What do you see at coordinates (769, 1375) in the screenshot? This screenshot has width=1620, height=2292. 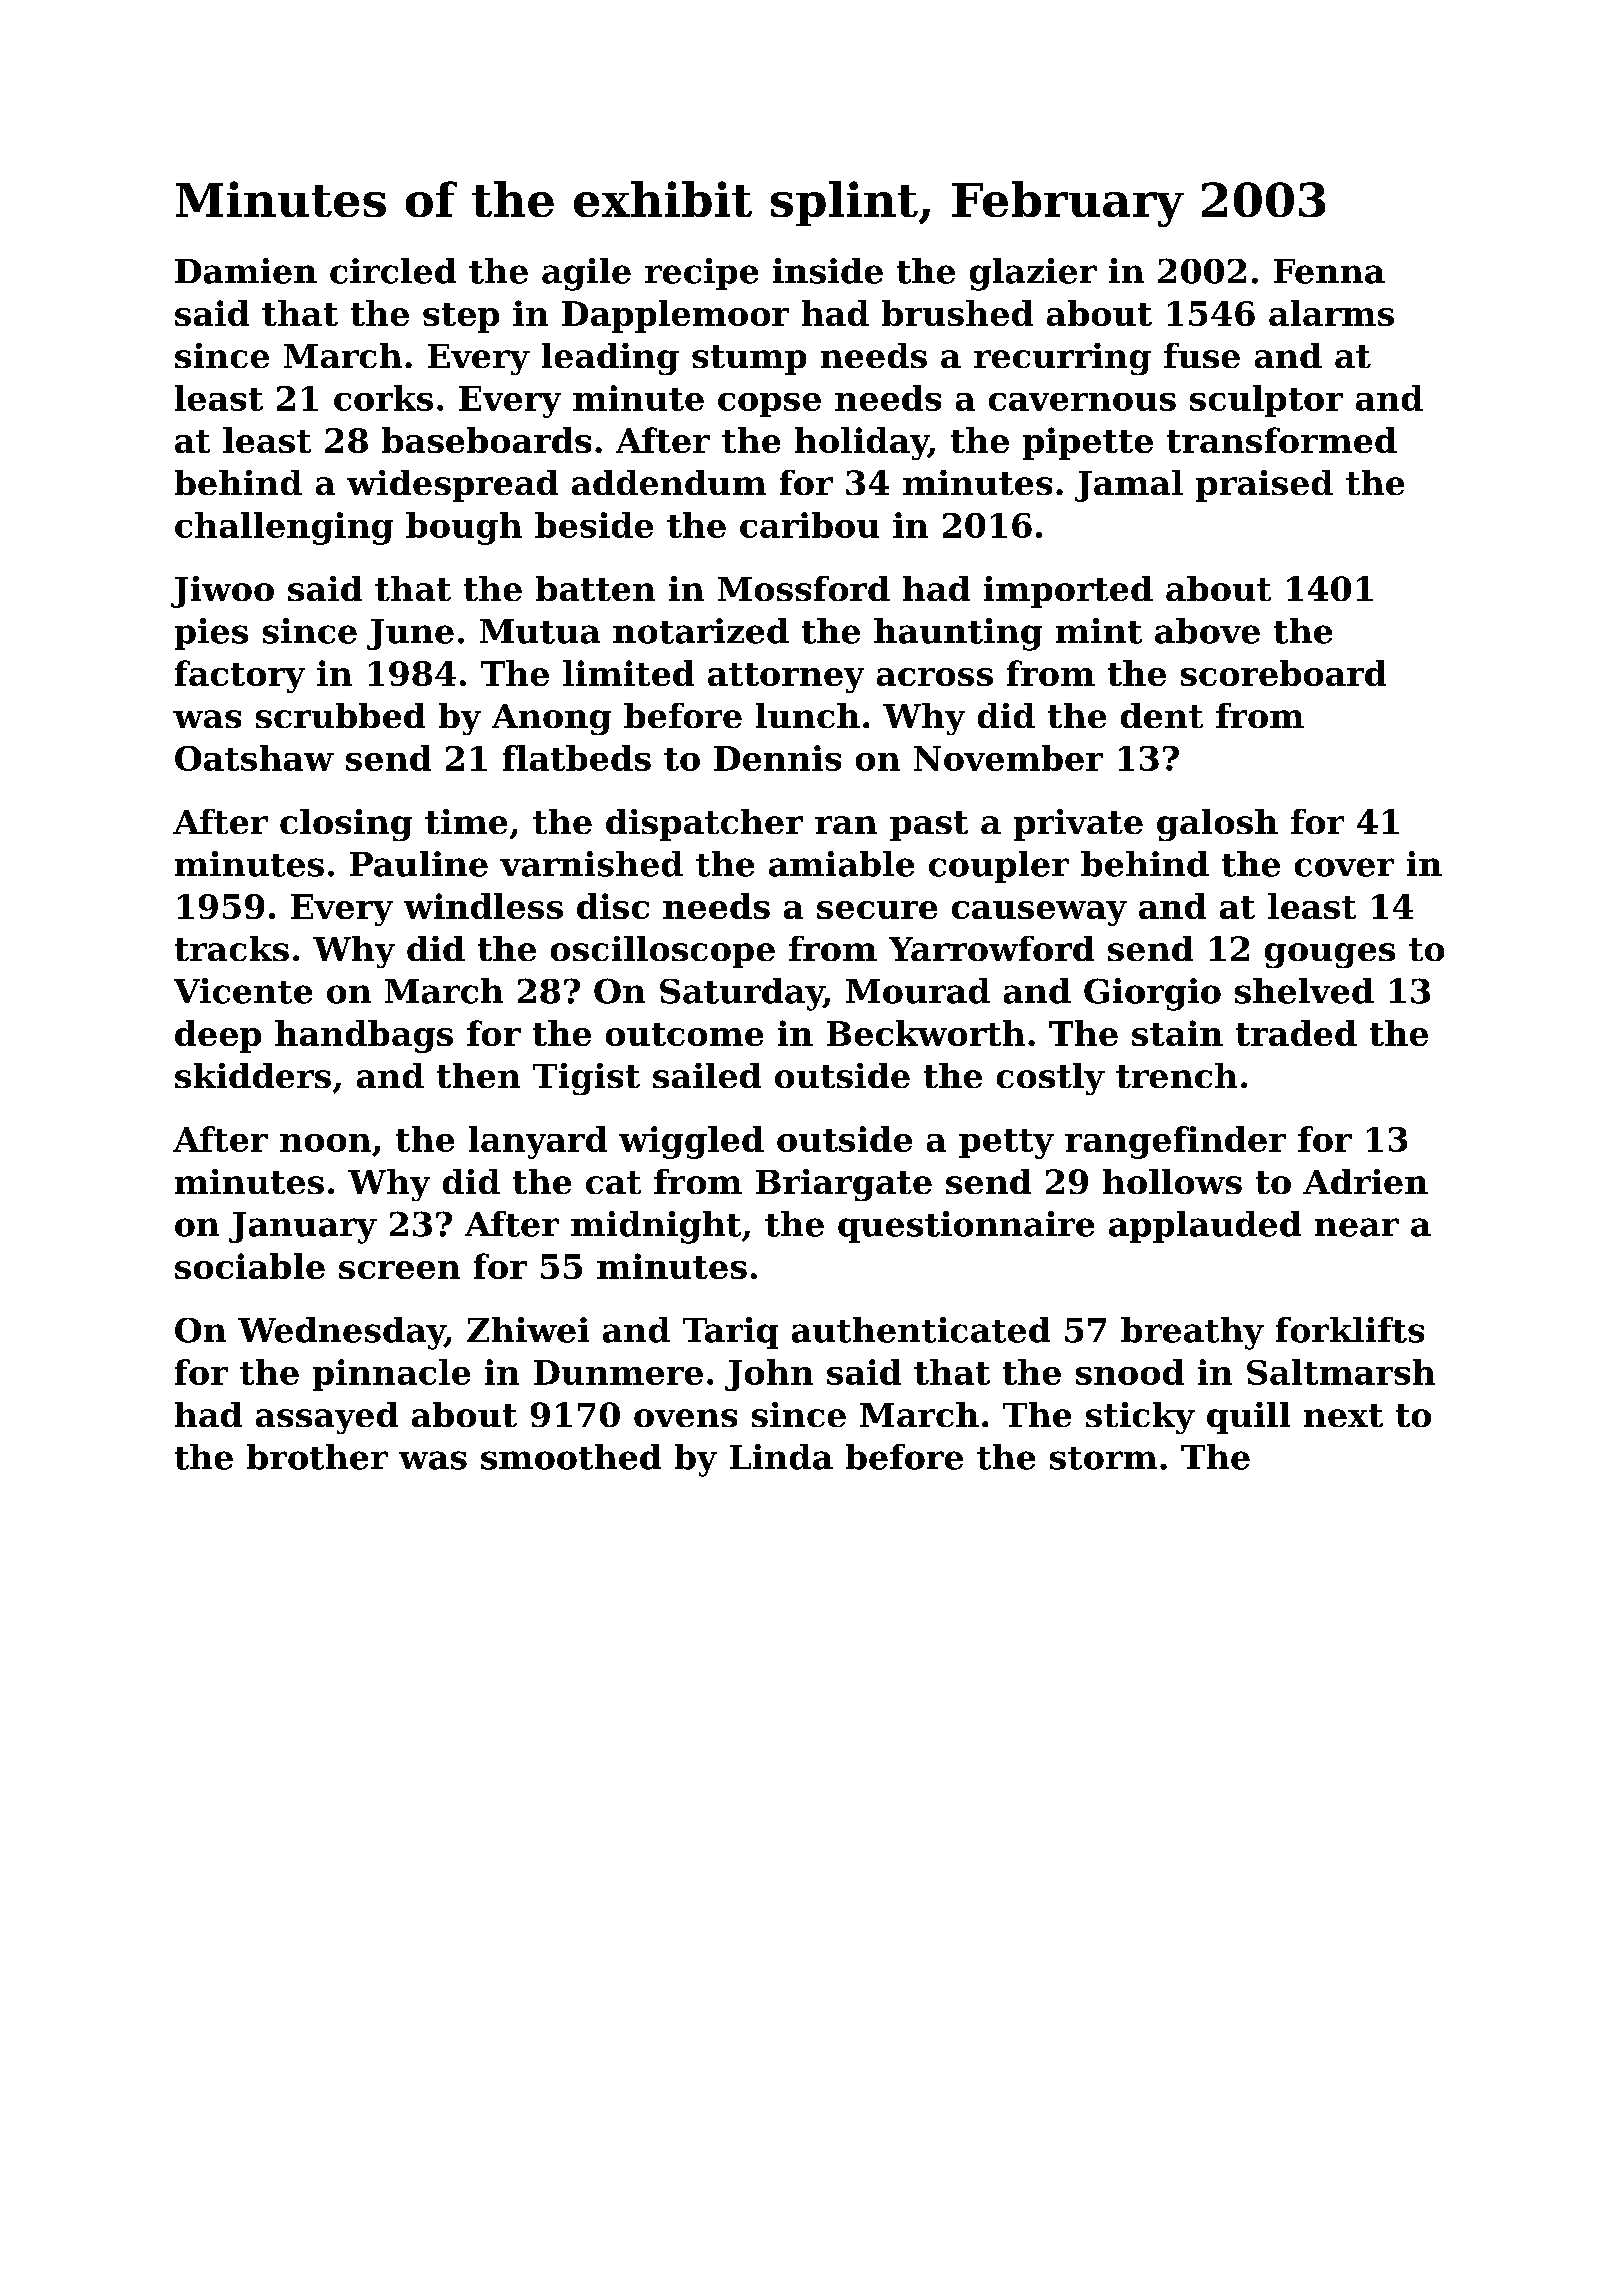 I see `John` at bounding box center [769, 1375].
